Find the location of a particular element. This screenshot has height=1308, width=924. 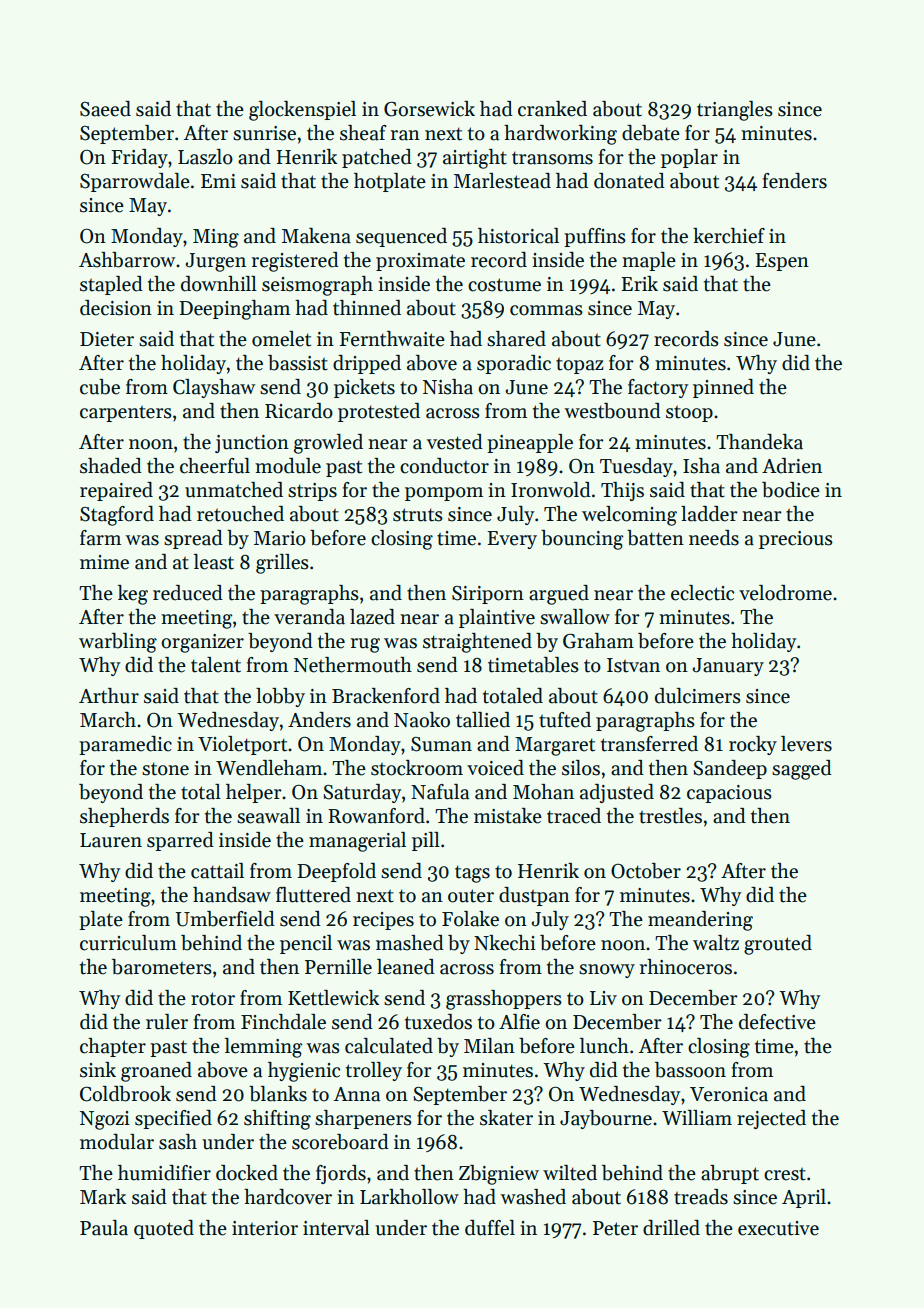

conductor is located at coordinates (444, 466).
